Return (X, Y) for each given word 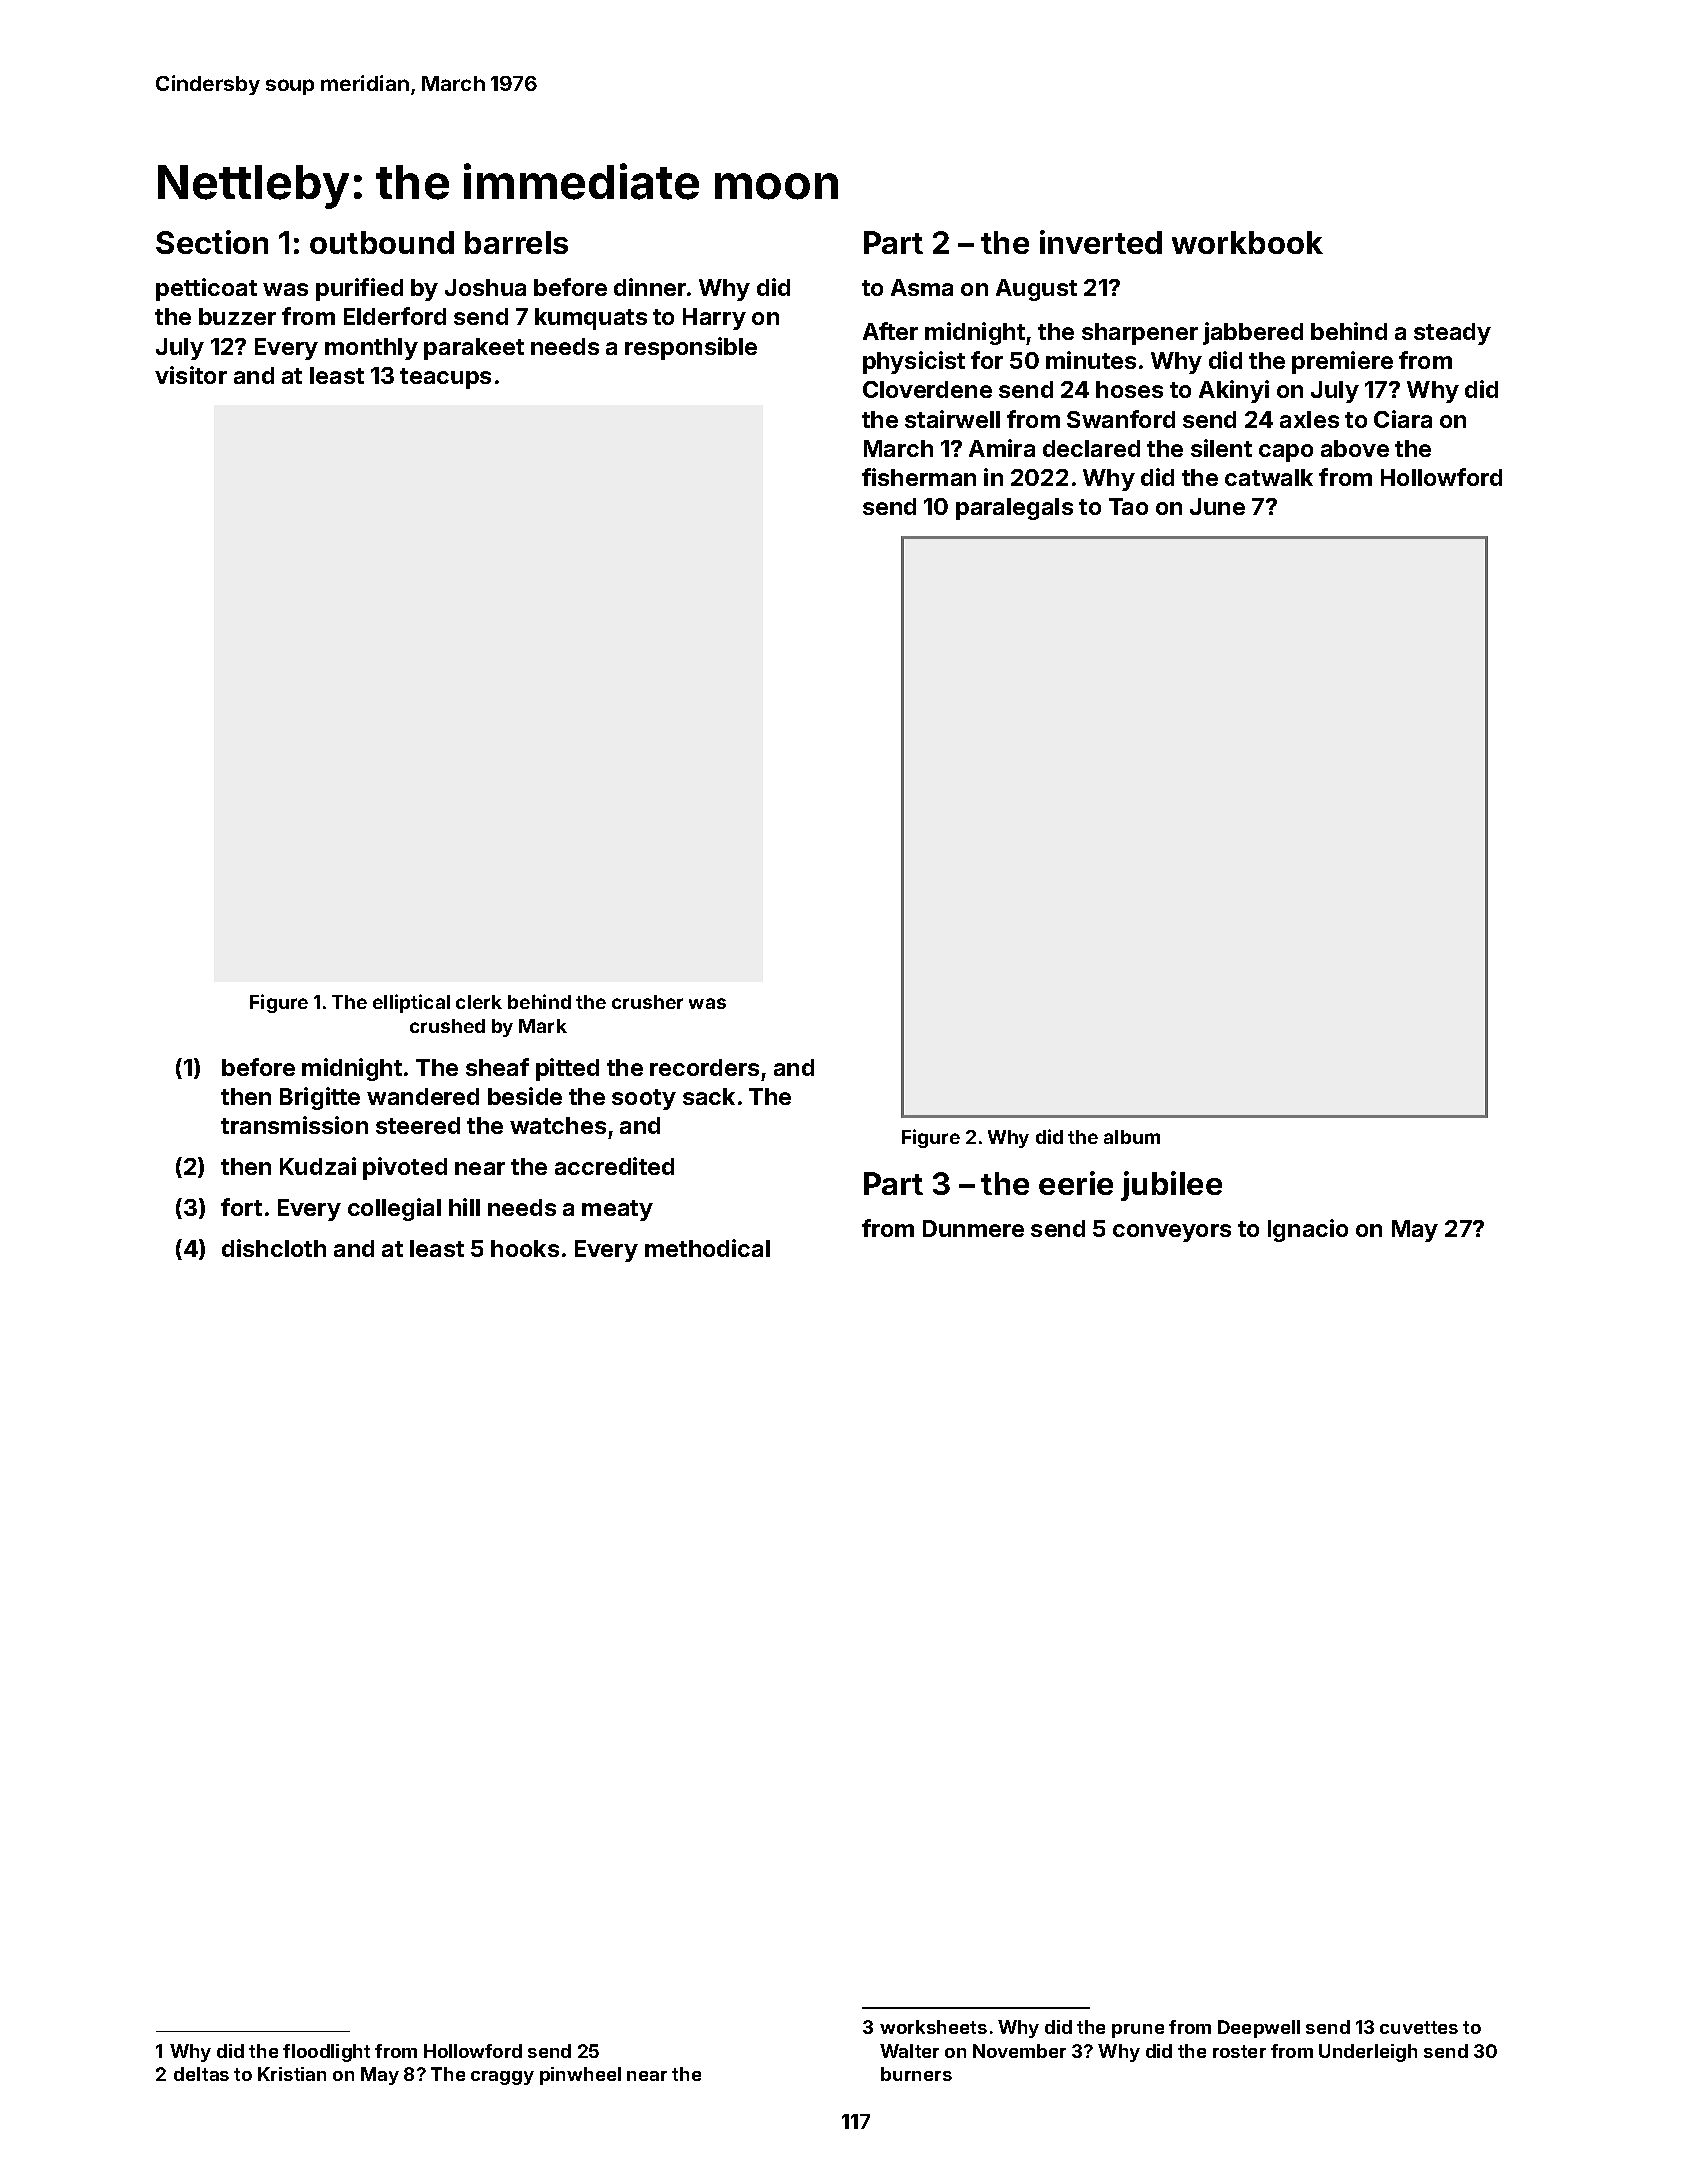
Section (212, 242)
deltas (201, 2074)
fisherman (919, 477)
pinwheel (580, 2076)
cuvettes (1419, 2027)
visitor (191, 375)
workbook (1247, 242)
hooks (525, 1248)
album (1132, 1137)
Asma (922, 287)
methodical (707, 1248)
